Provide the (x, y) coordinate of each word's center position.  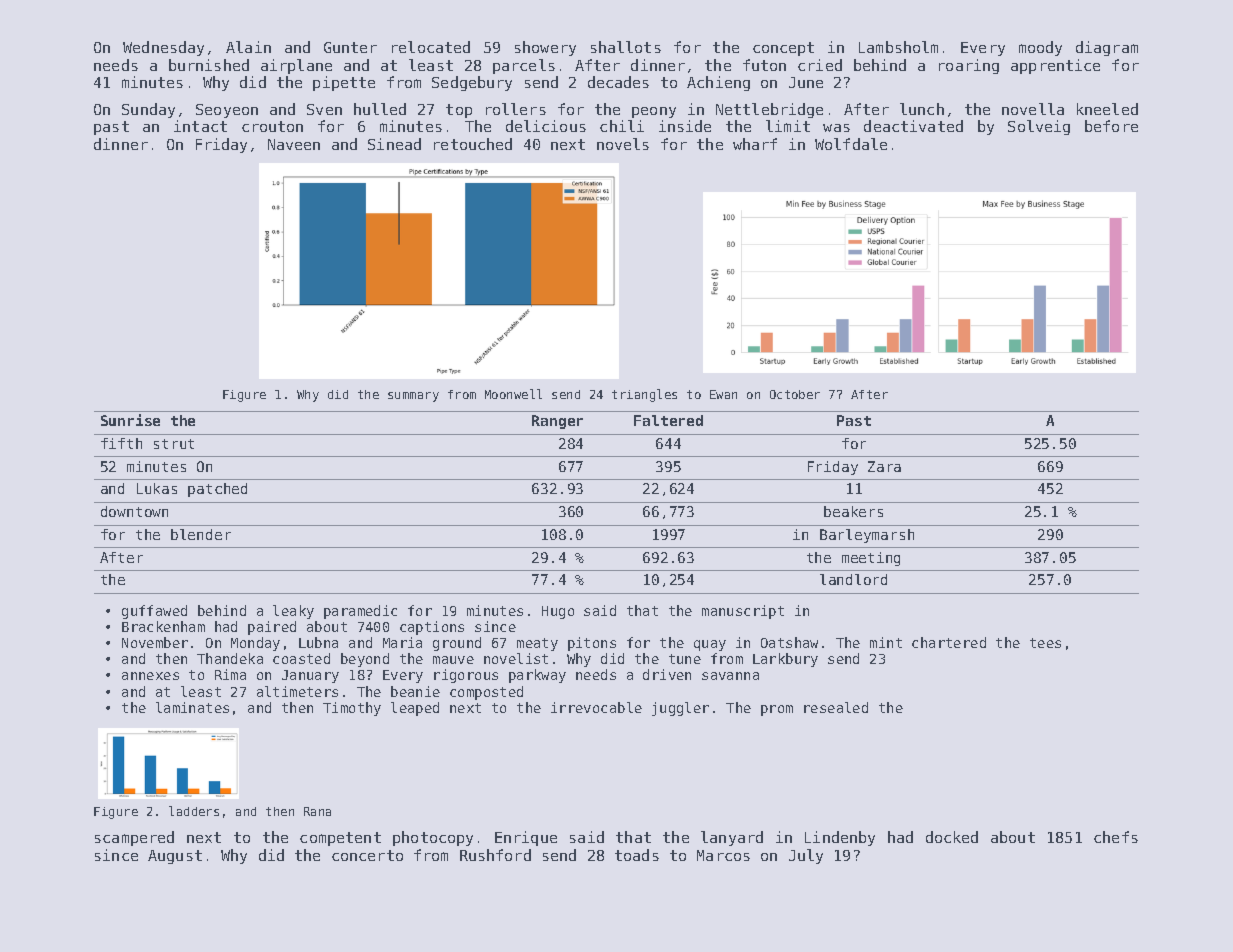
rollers (516, 109)
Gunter (350, 47)
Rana (317, 811)
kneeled (1107, 109)
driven (667, 674)
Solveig (1039, 127)
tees (1045, 643)
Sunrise (130, 420)
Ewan (723, 394)
